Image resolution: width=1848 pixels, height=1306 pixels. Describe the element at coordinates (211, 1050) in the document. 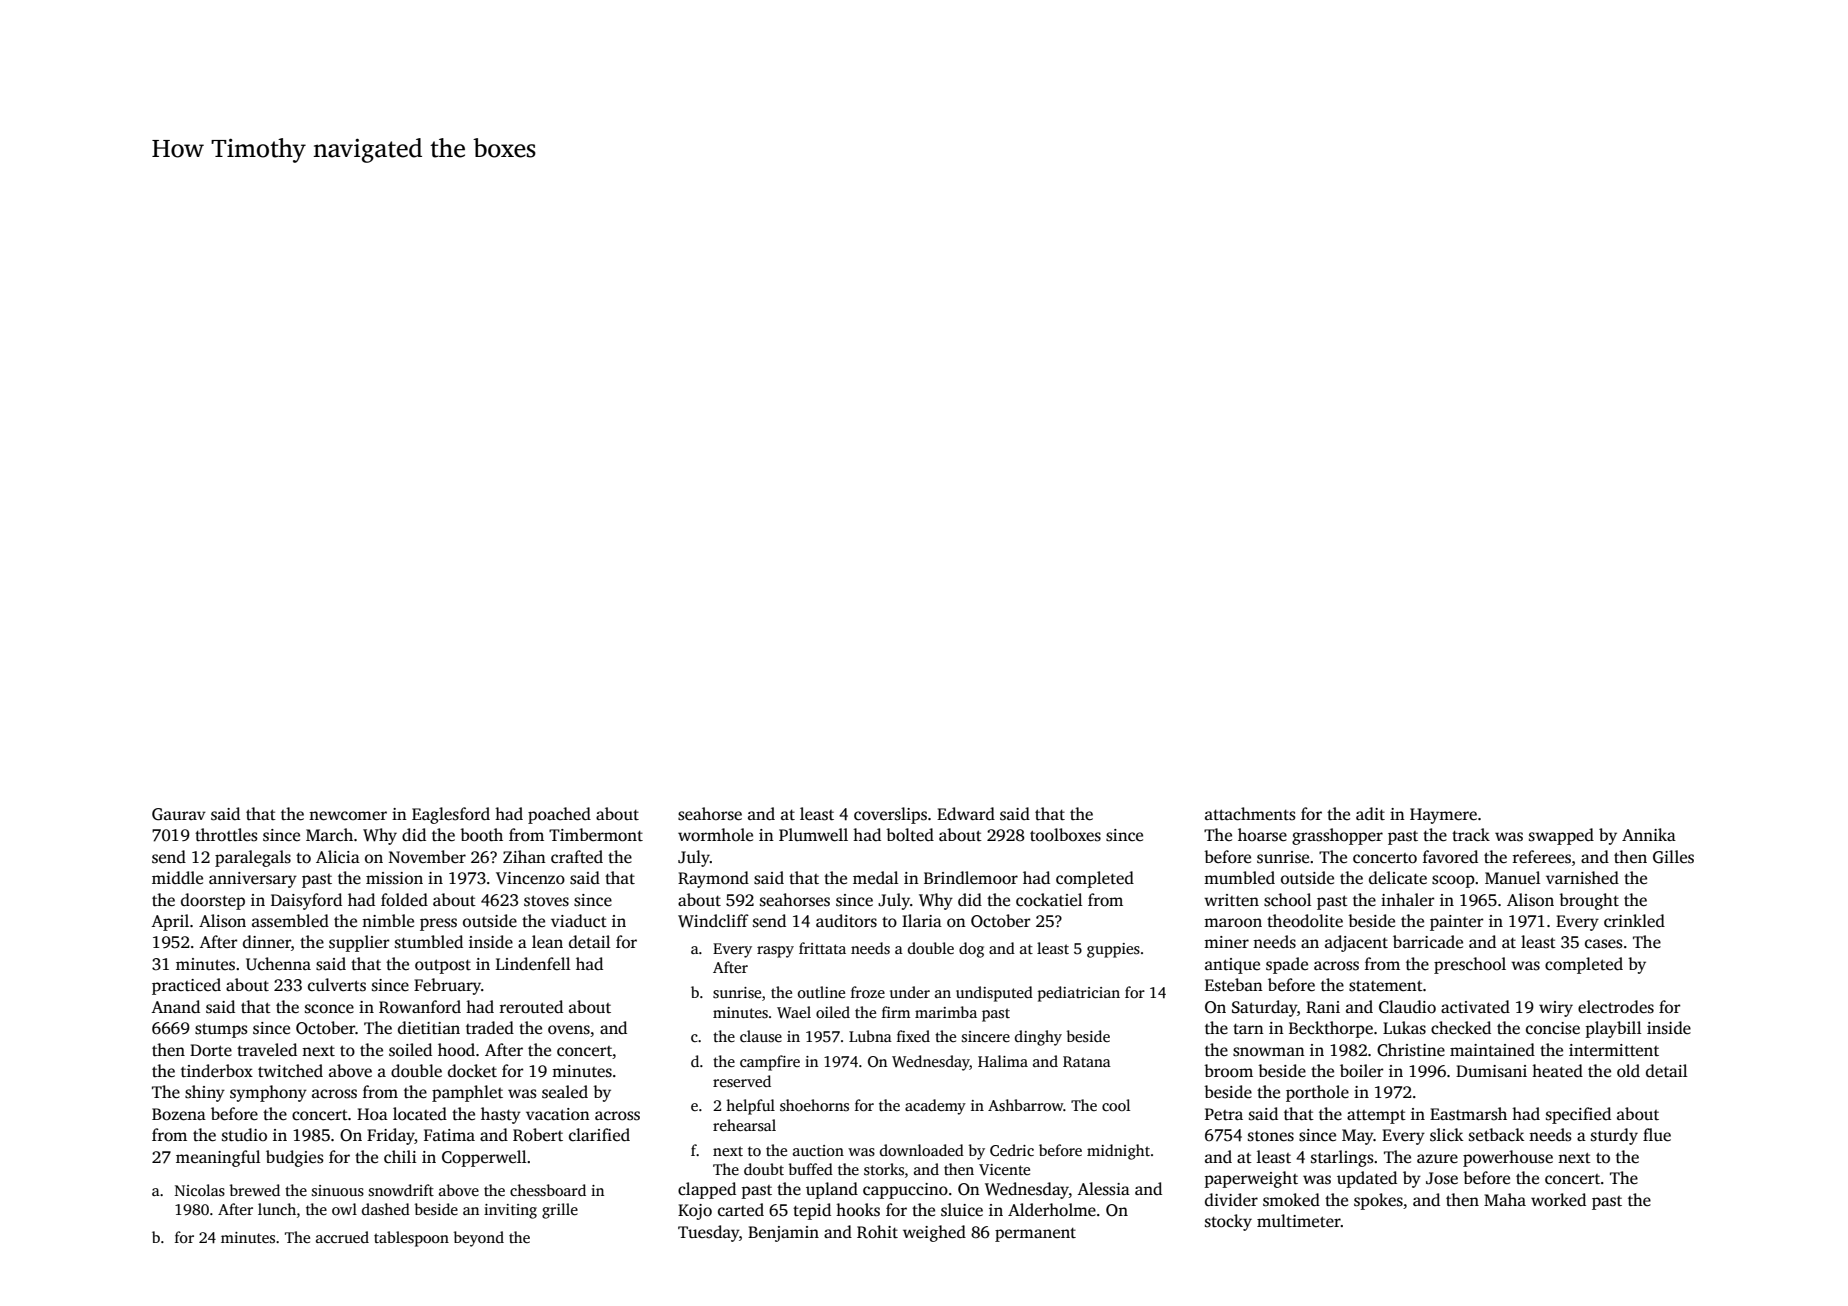

I see `Dorte` at that location.
